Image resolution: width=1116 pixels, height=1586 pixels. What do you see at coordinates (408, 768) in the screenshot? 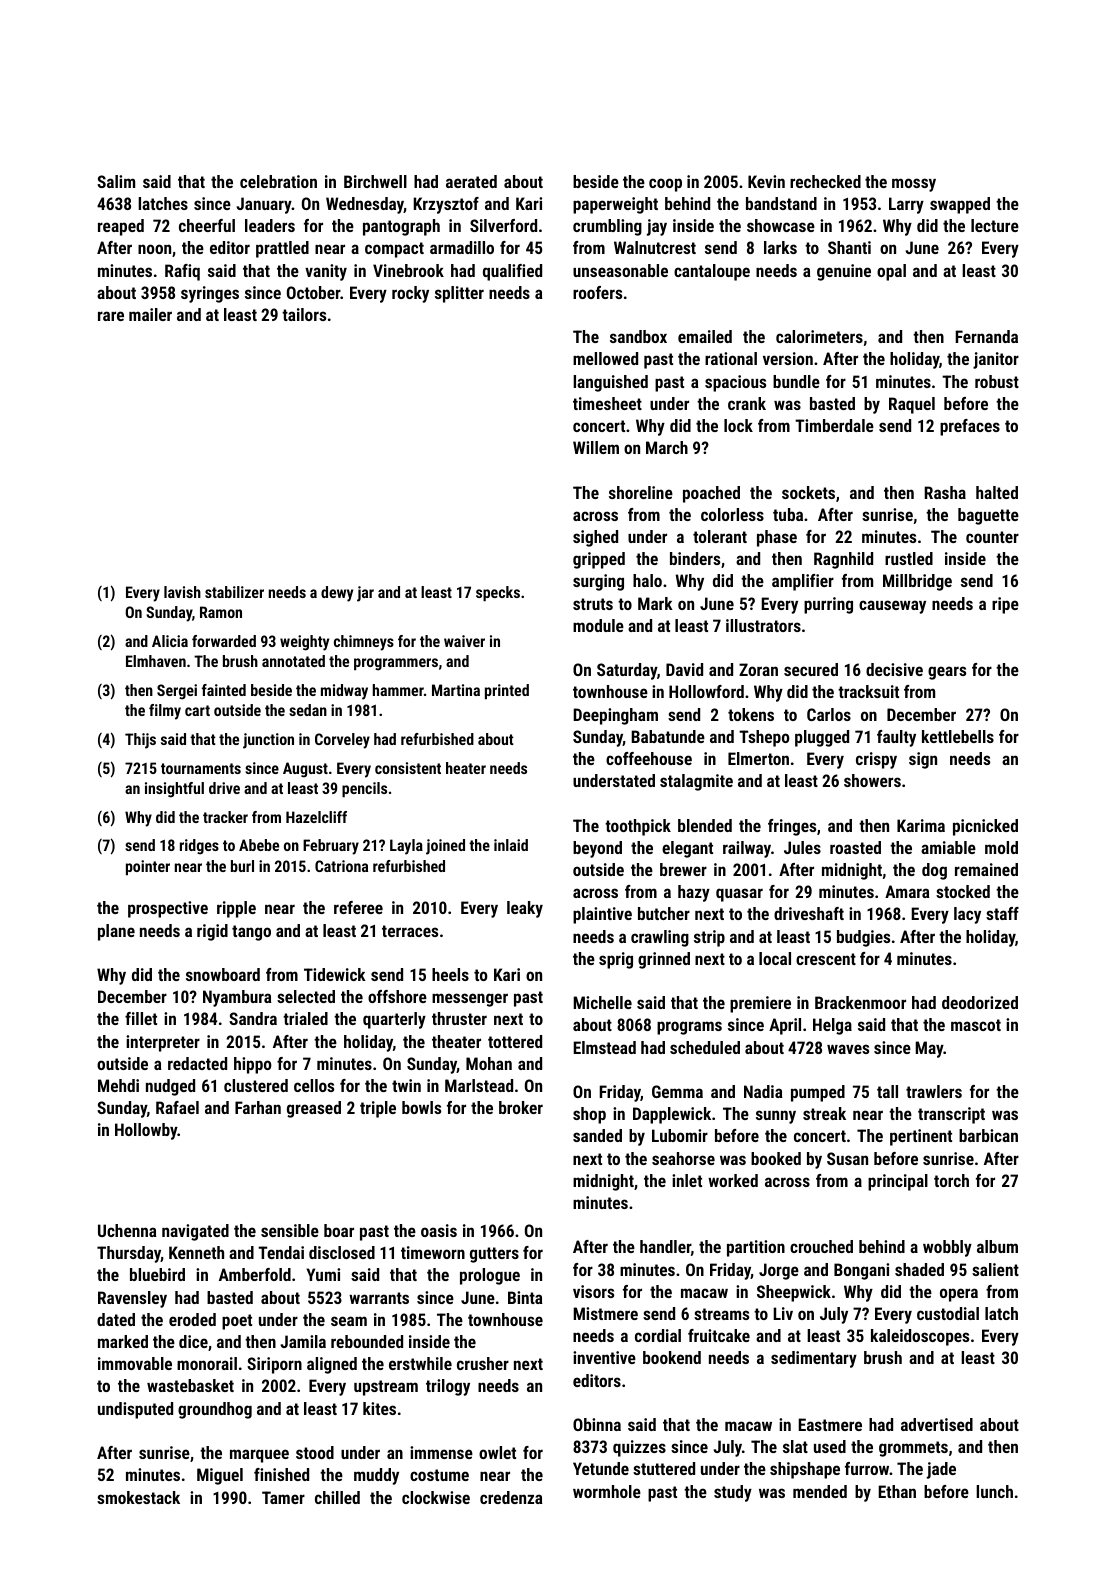
I see `consistent` at bounding box center [408, 768].
